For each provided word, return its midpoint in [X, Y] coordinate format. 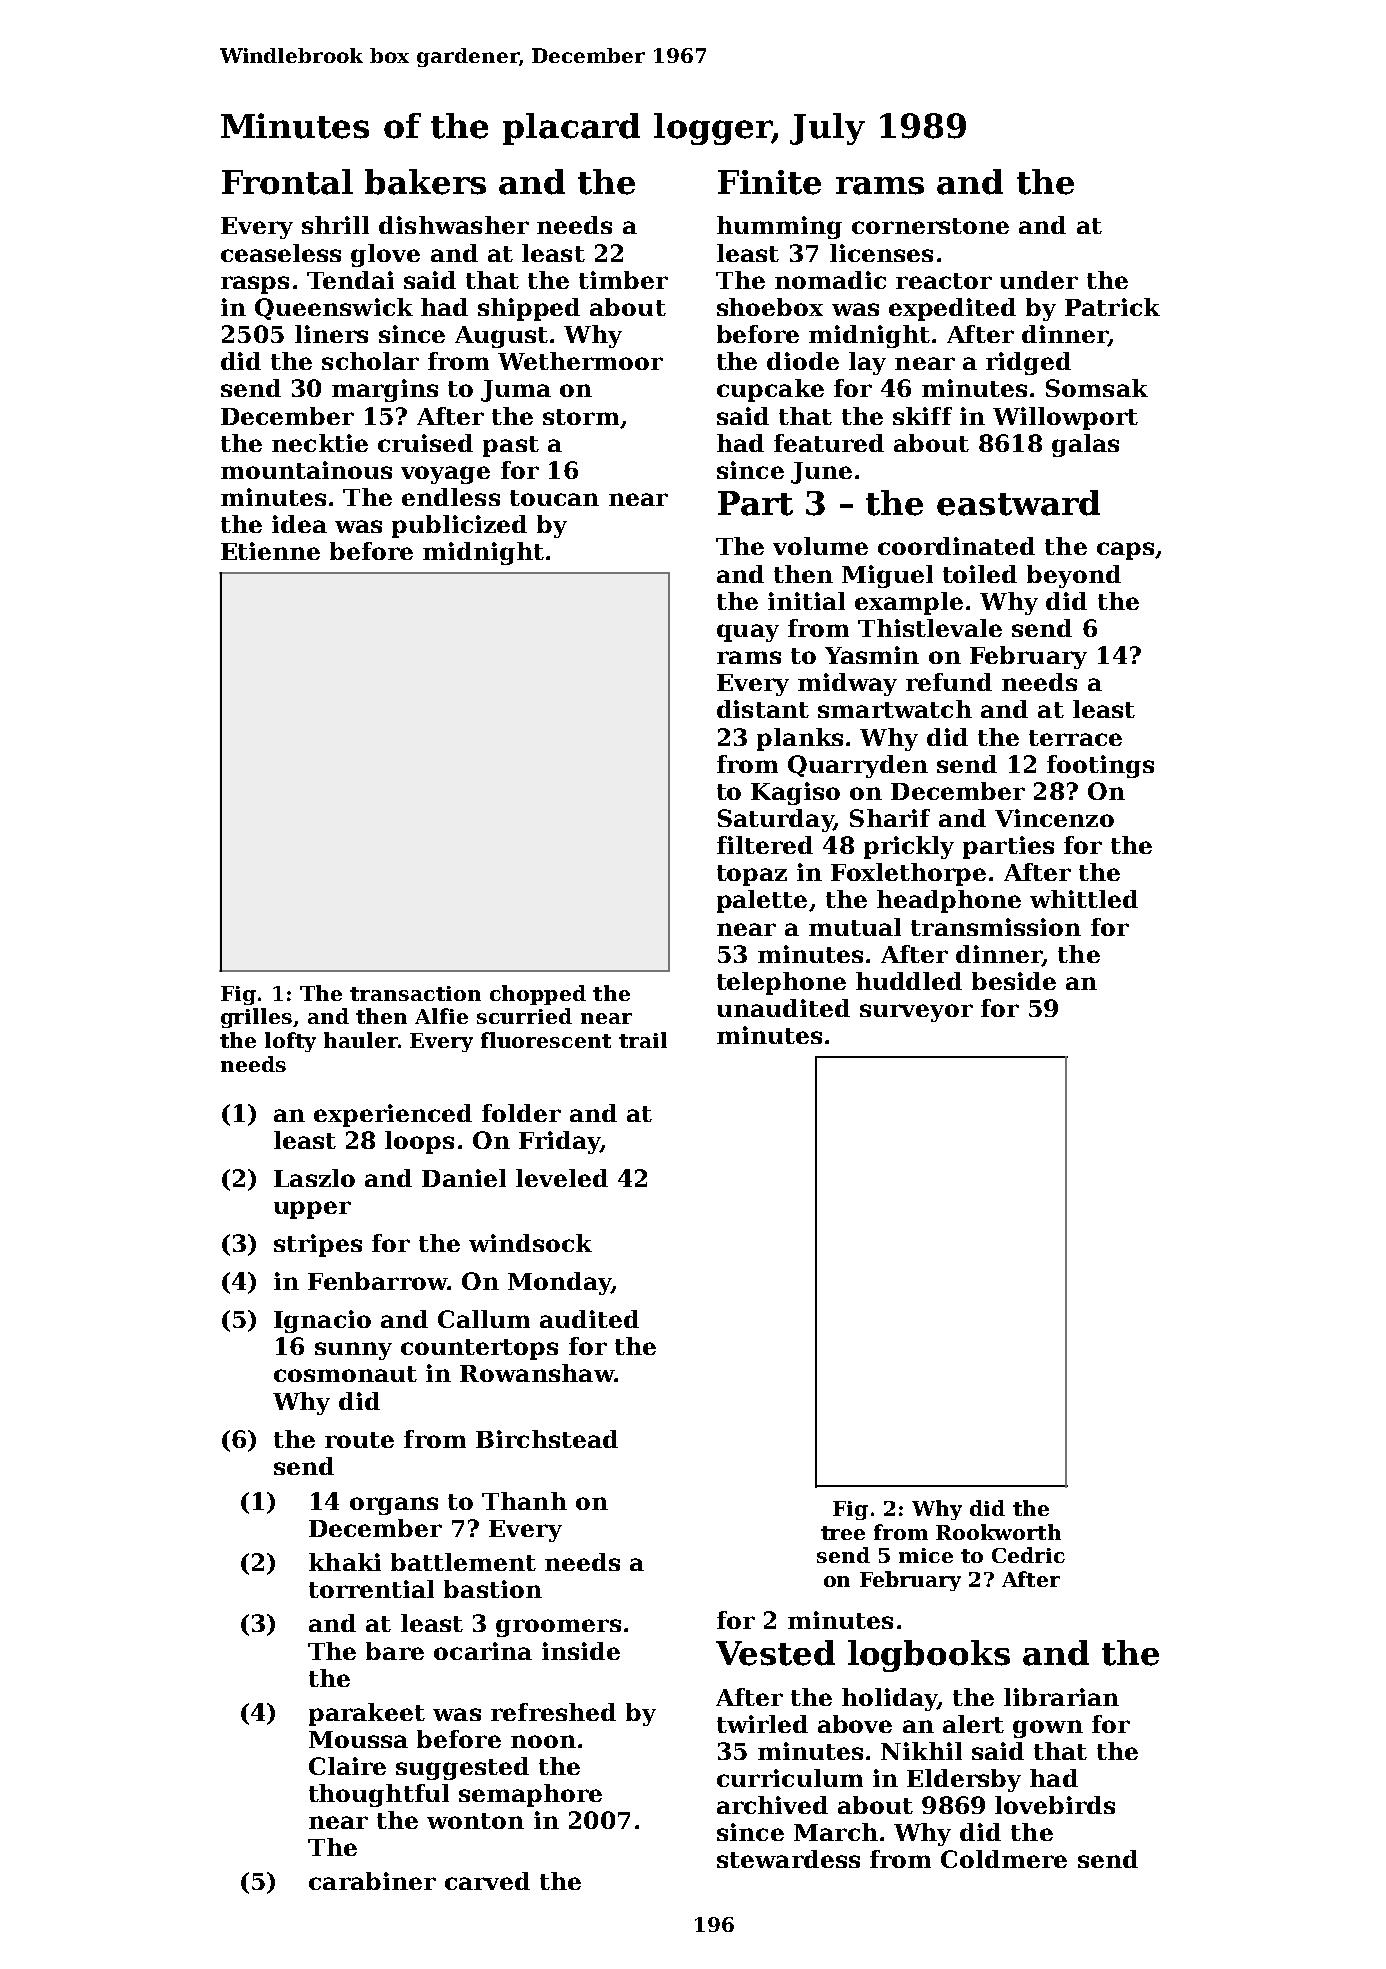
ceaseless [281, 253]
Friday [559, 1142]
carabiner [372, 1881]
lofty [290, 1042]
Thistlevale [930, 628]
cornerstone [930, 226]
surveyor [916, 1013]
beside [1014, 981]
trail [643, 1040]
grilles [256, 1018]
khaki [345, 1562]
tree [843, 1533]
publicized [459, 526]
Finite [769, 182]
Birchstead [547, 1439]
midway [847, 684]
